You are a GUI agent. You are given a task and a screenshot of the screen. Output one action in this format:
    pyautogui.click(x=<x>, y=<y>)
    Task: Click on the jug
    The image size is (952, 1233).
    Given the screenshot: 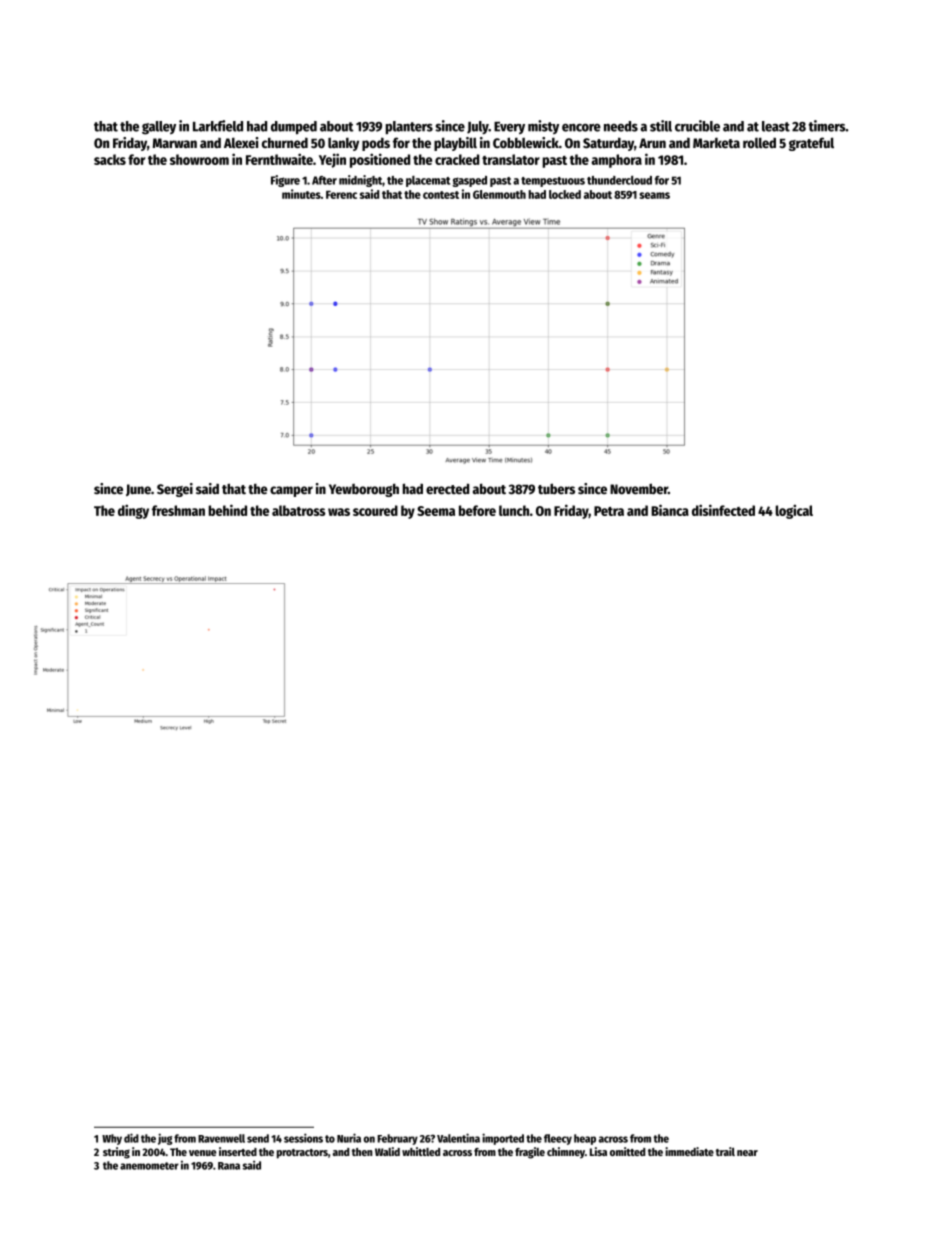 What is the action you would take?
    pyautogui.click(x=165, y=1139)
